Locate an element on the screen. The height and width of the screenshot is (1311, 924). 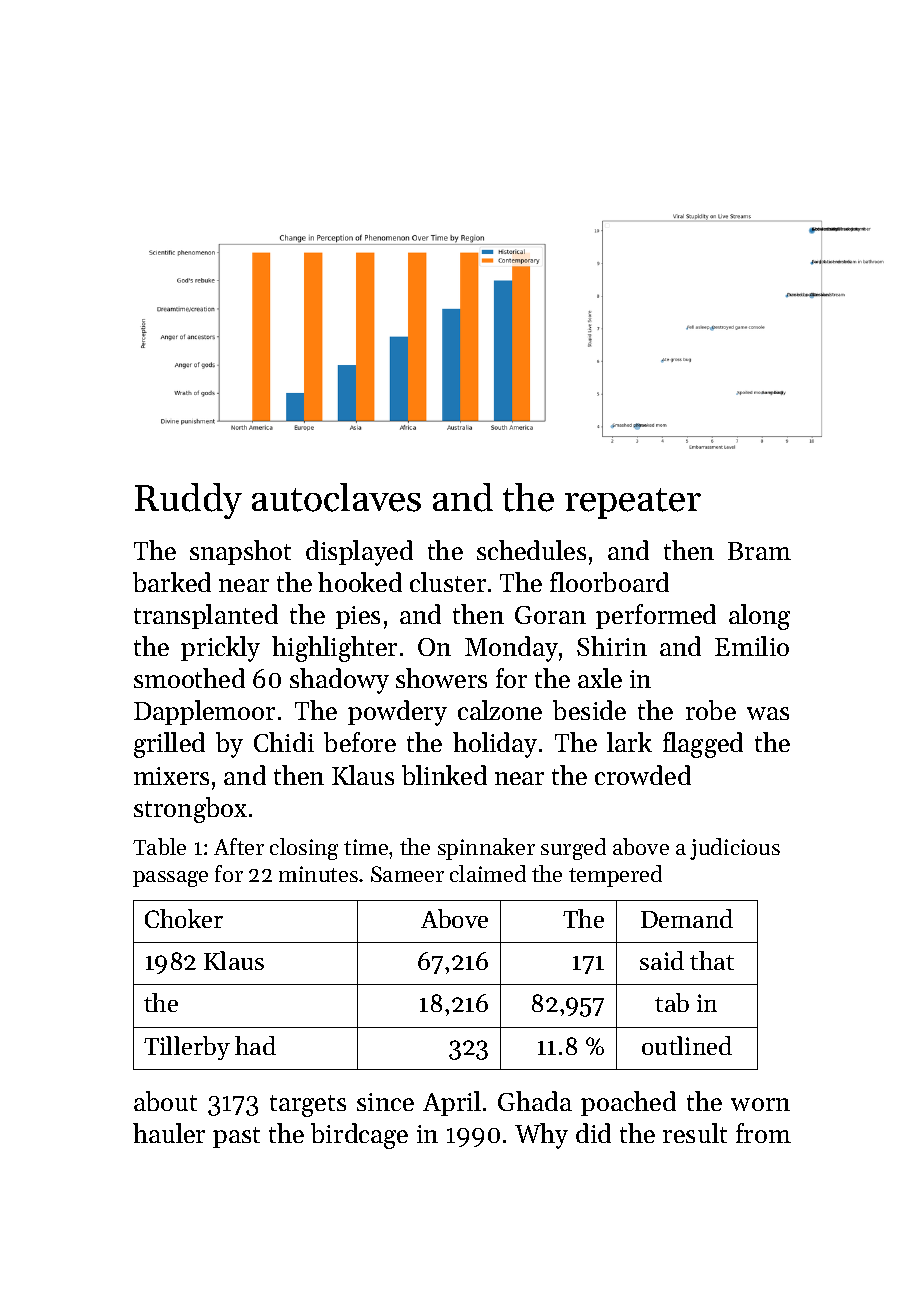
birdcage is located at coordinates (359, 1136).
